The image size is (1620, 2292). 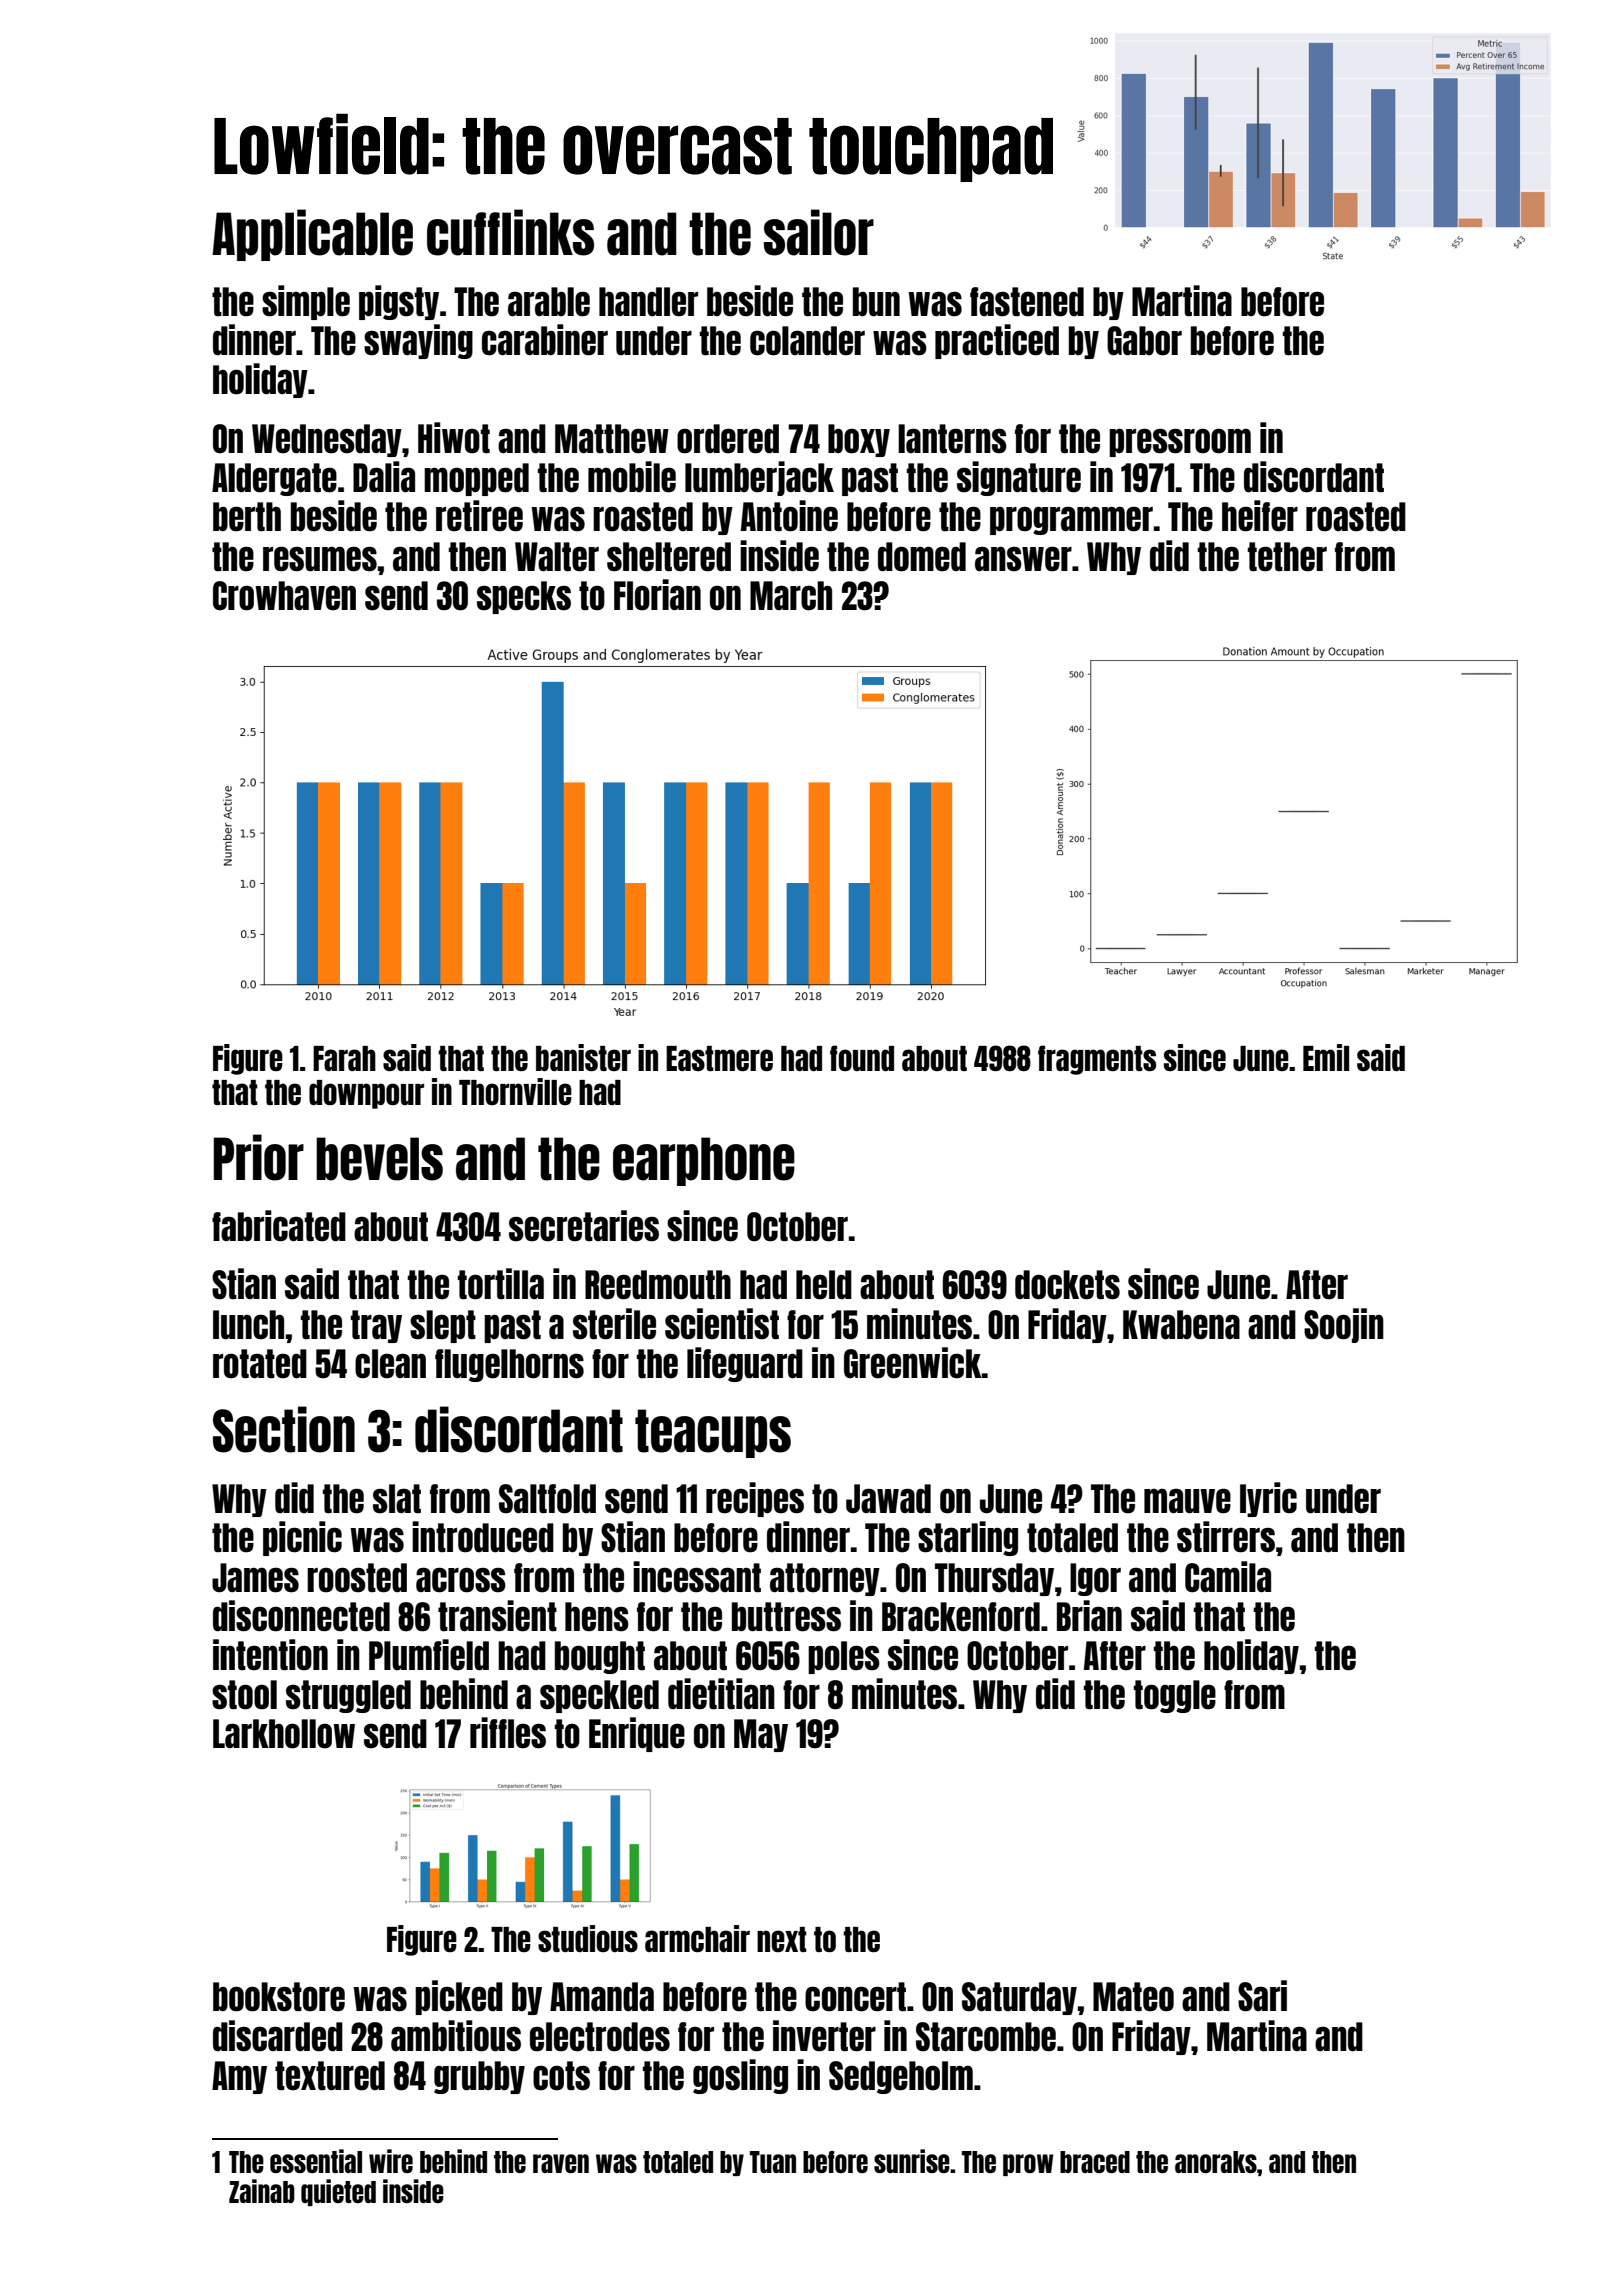 I want to click on heifer, so click(x=1260, y=516).
